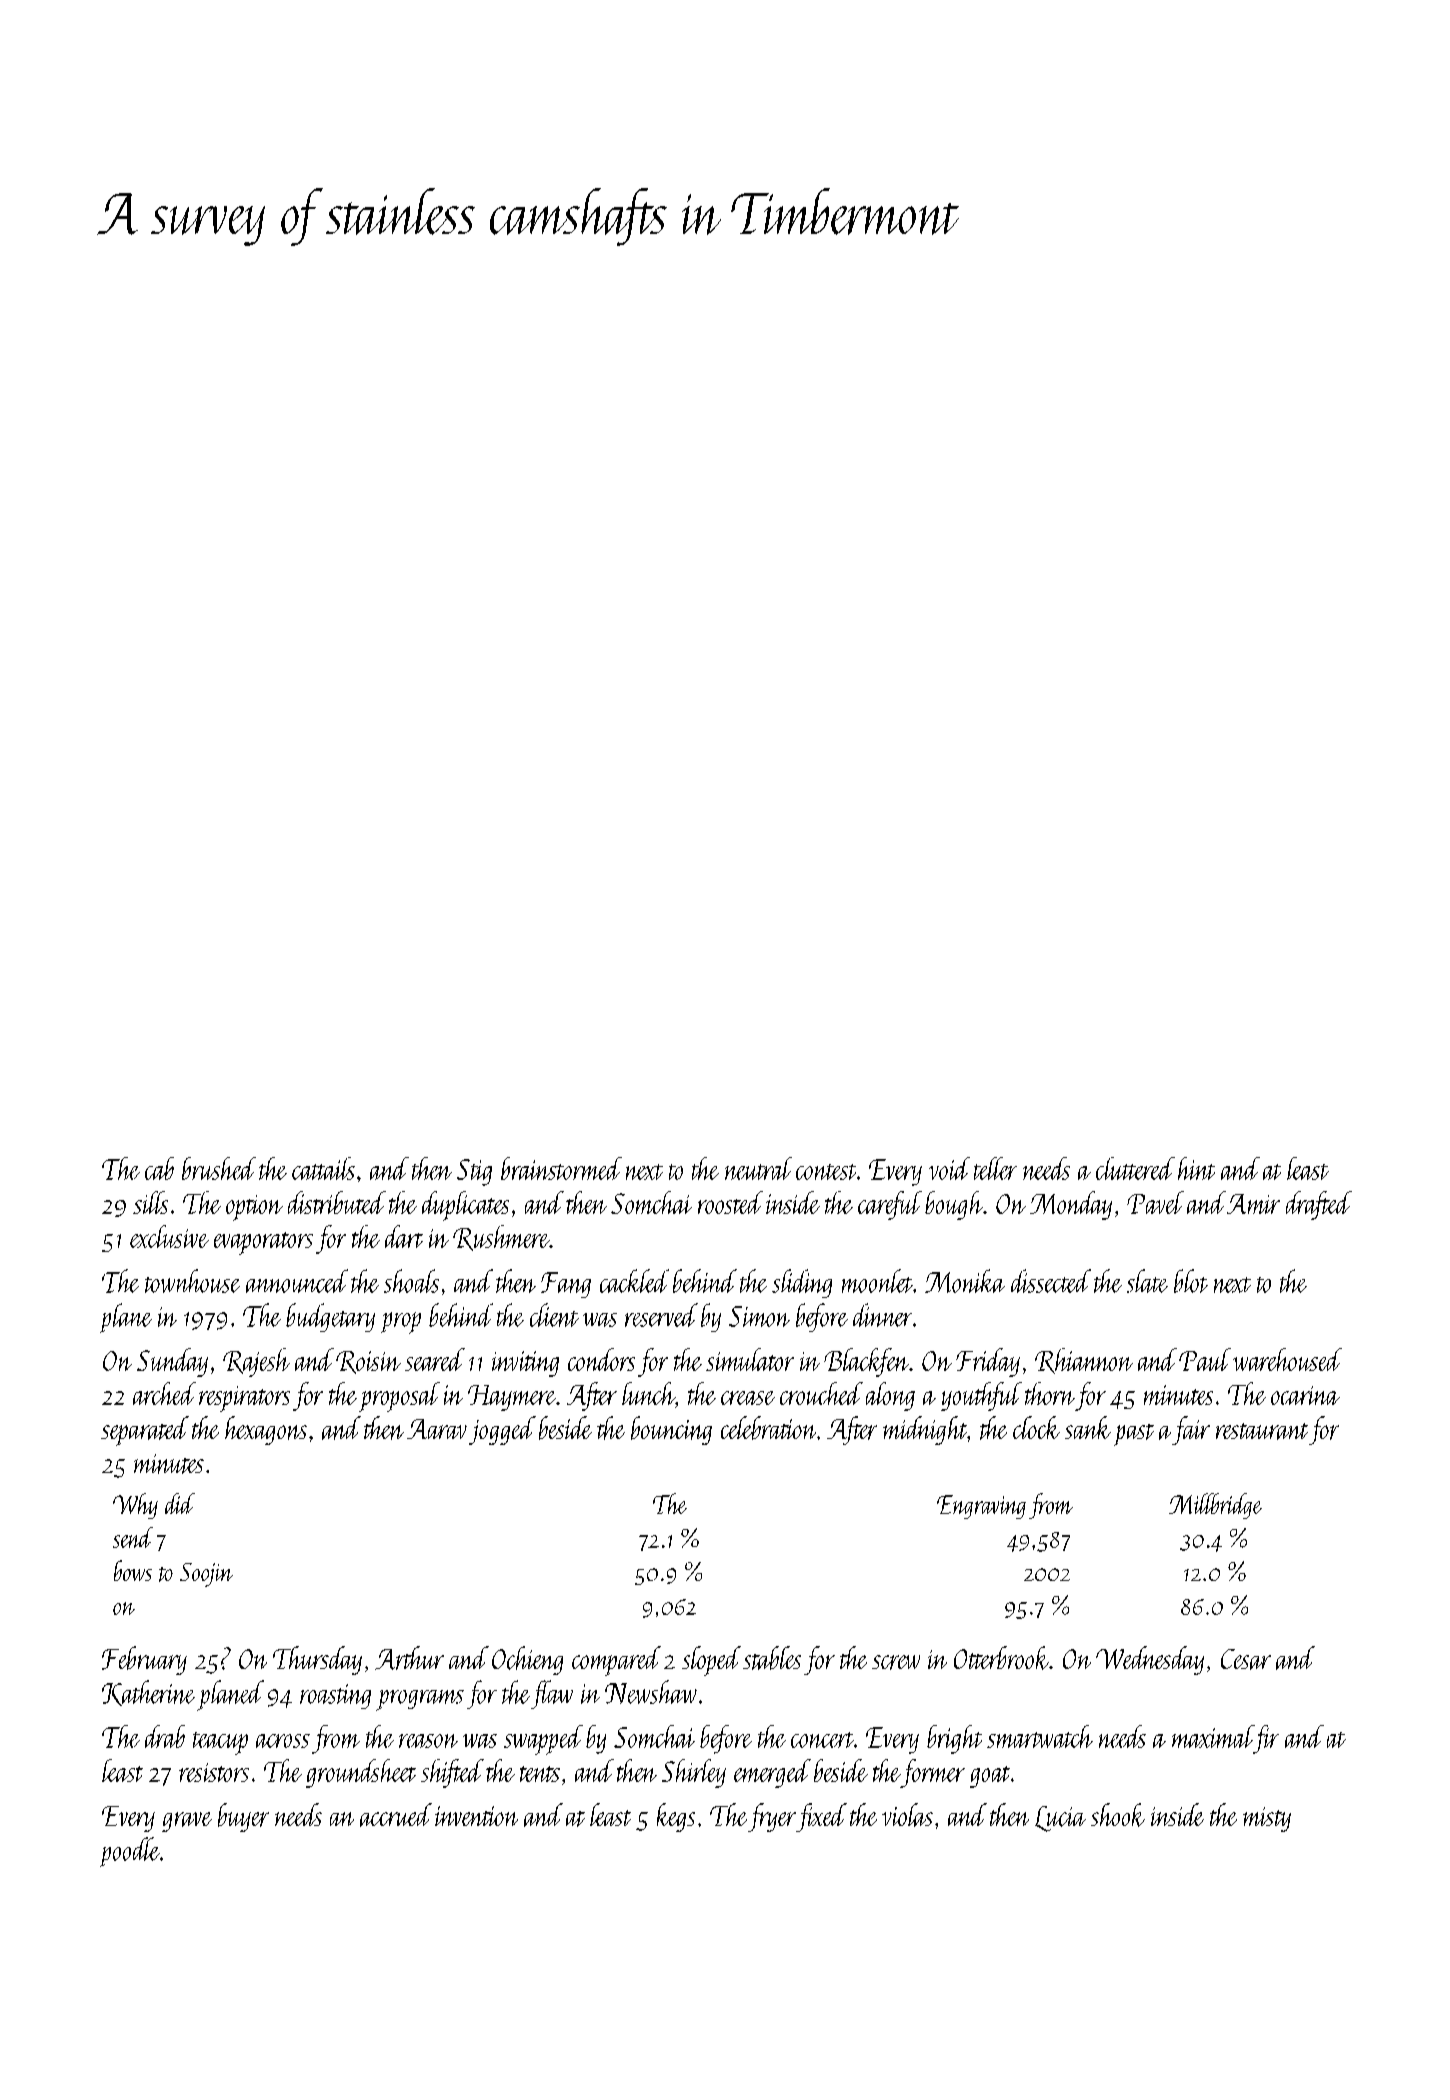 The height and width of the document is (2100, 1450). Describe the element at coordinates (150, 1202) in the document. I see `sills` at that location.
